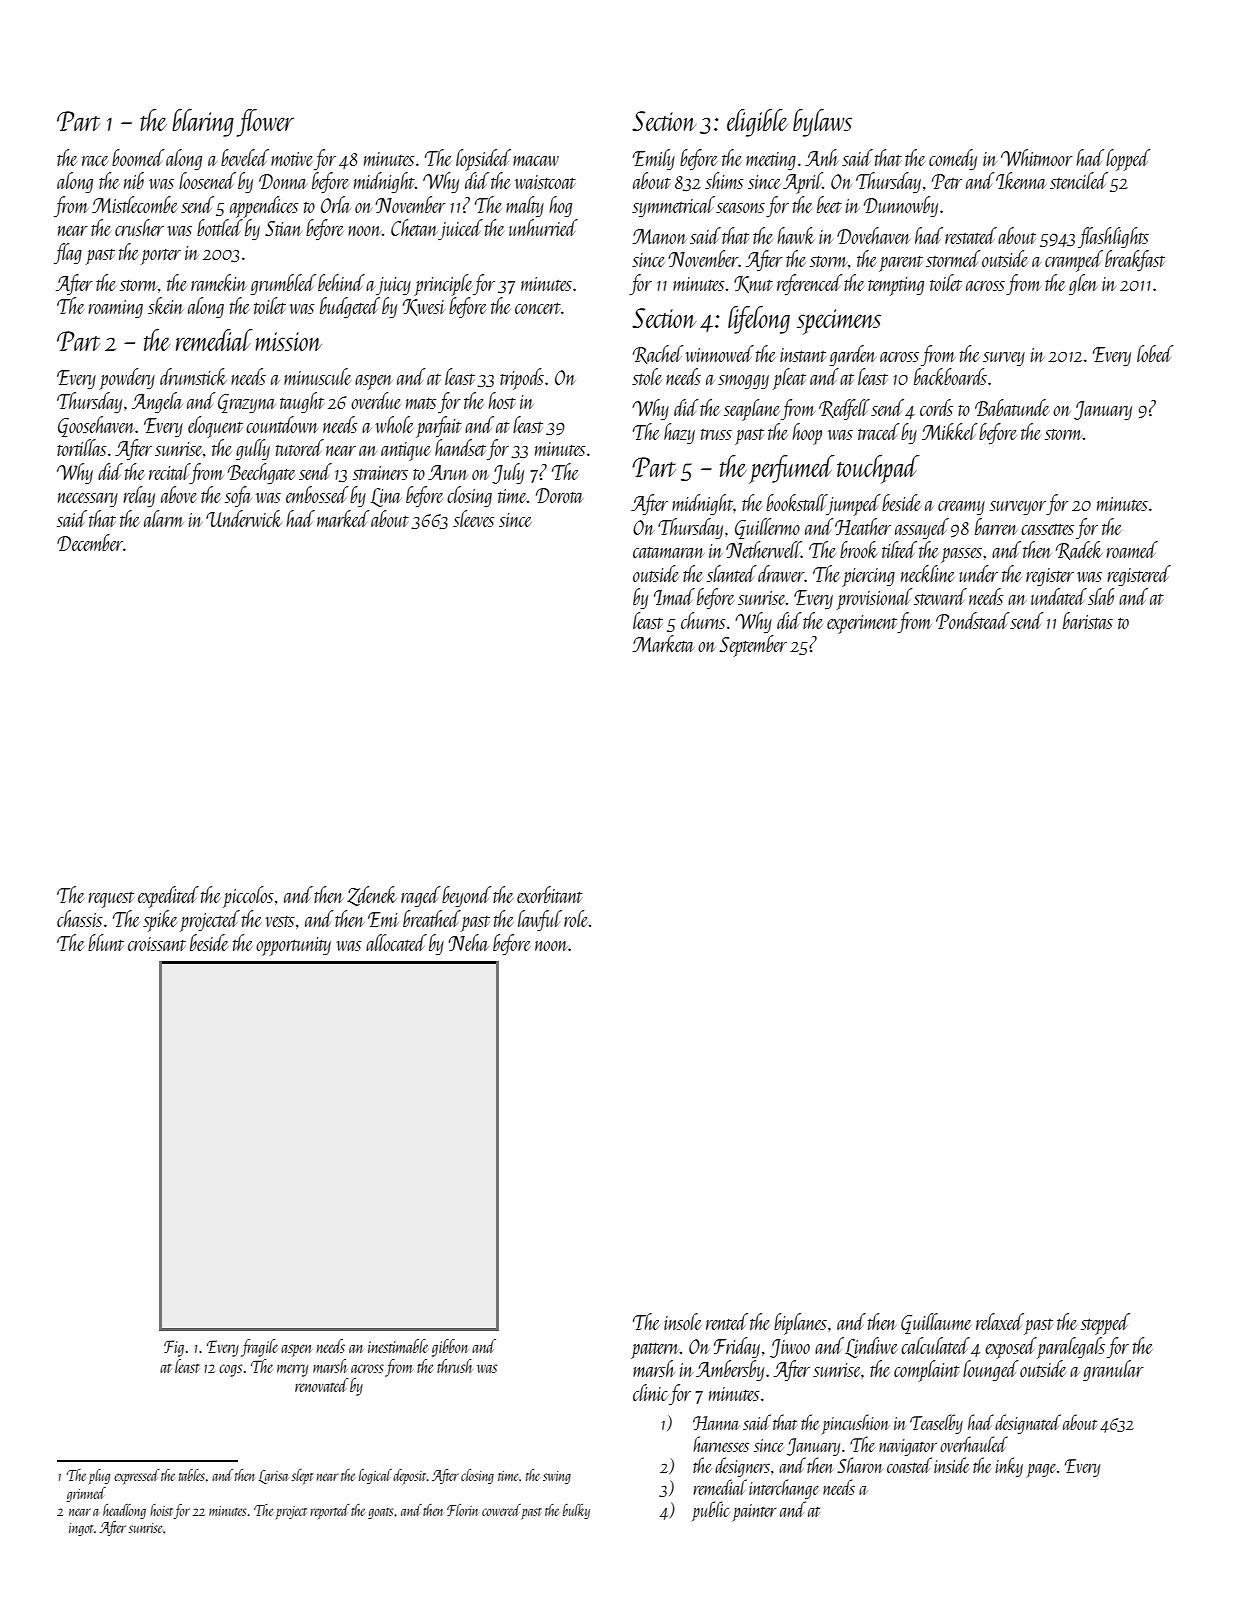  Describe the element at coordinates (273, 1477) in the document. I see `Larisa` at that location.
